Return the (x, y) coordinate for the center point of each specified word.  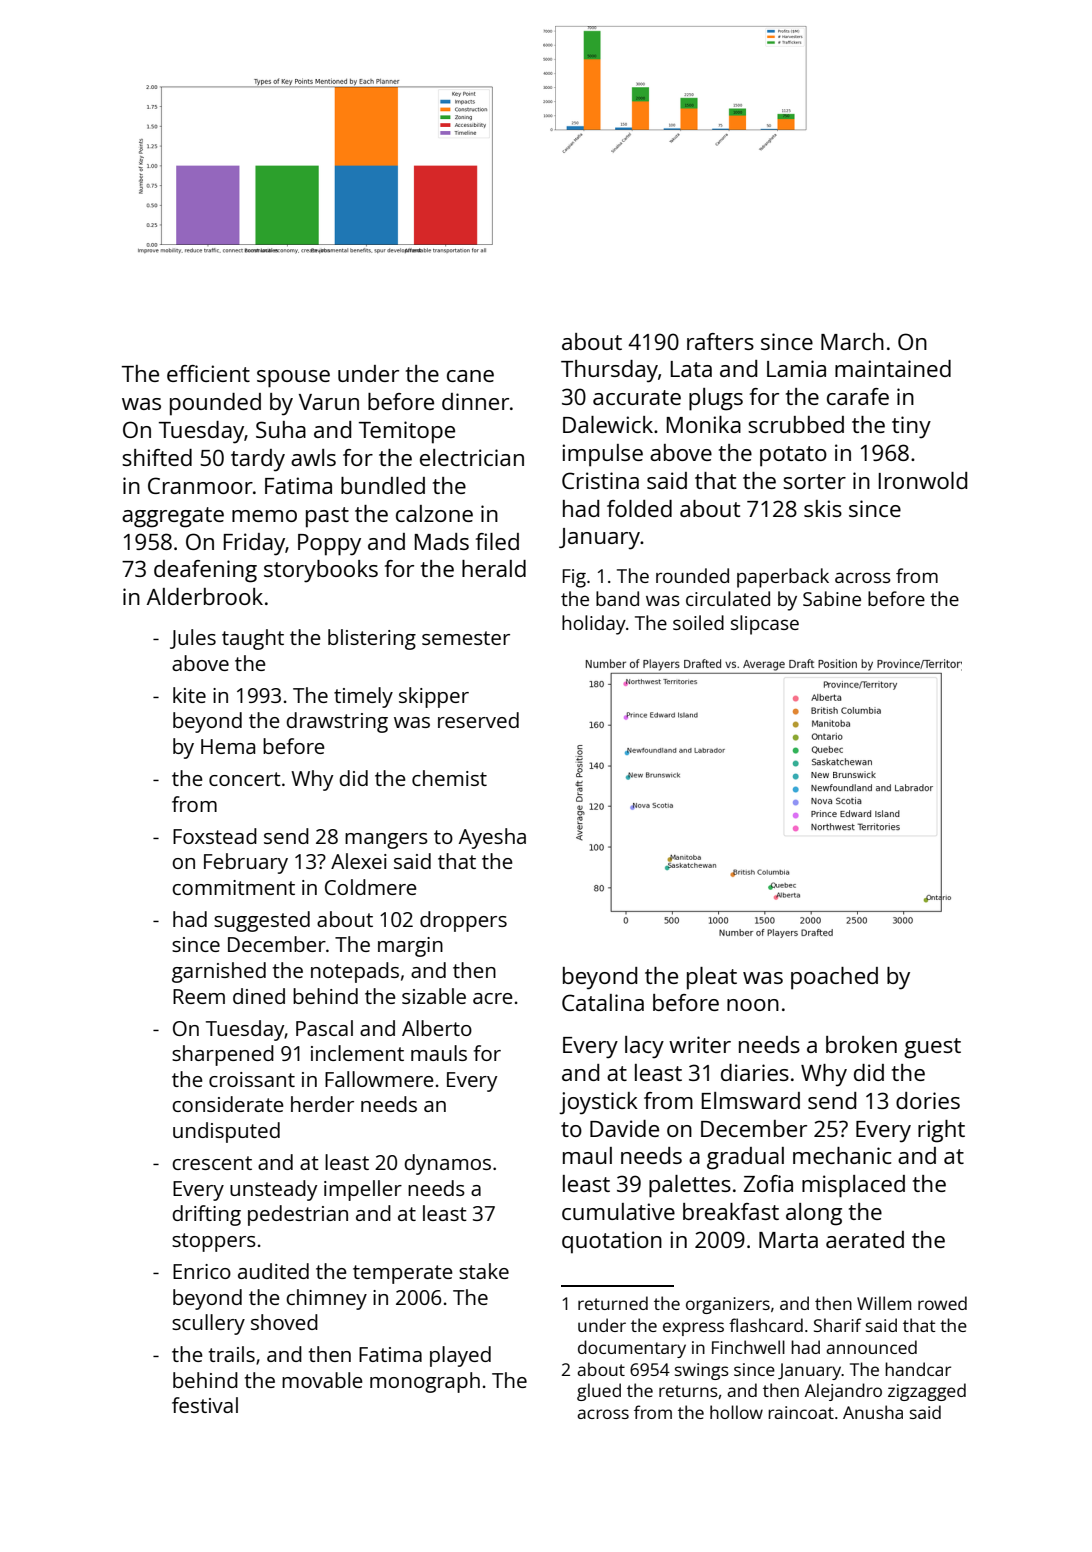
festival (205, 1405)
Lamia (796, 368)
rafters (720, 341)
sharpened (223, 1055)
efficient (208, 373)
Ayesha (492, 838)
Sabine (832, 598)
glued (599, 1392)
